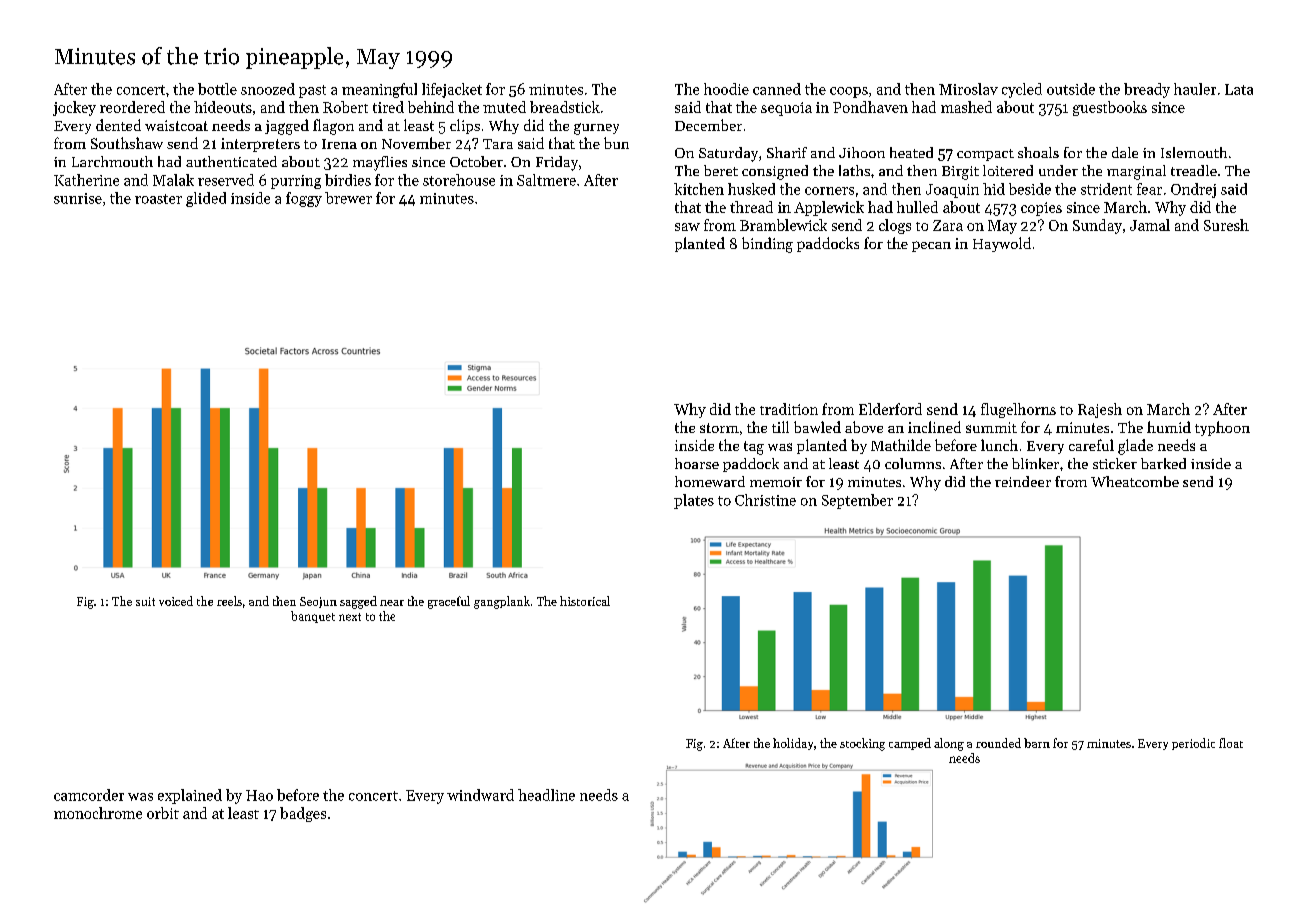 This page has height=924, width=1308. I want to click on Islemouth, so click(1194, 152).
